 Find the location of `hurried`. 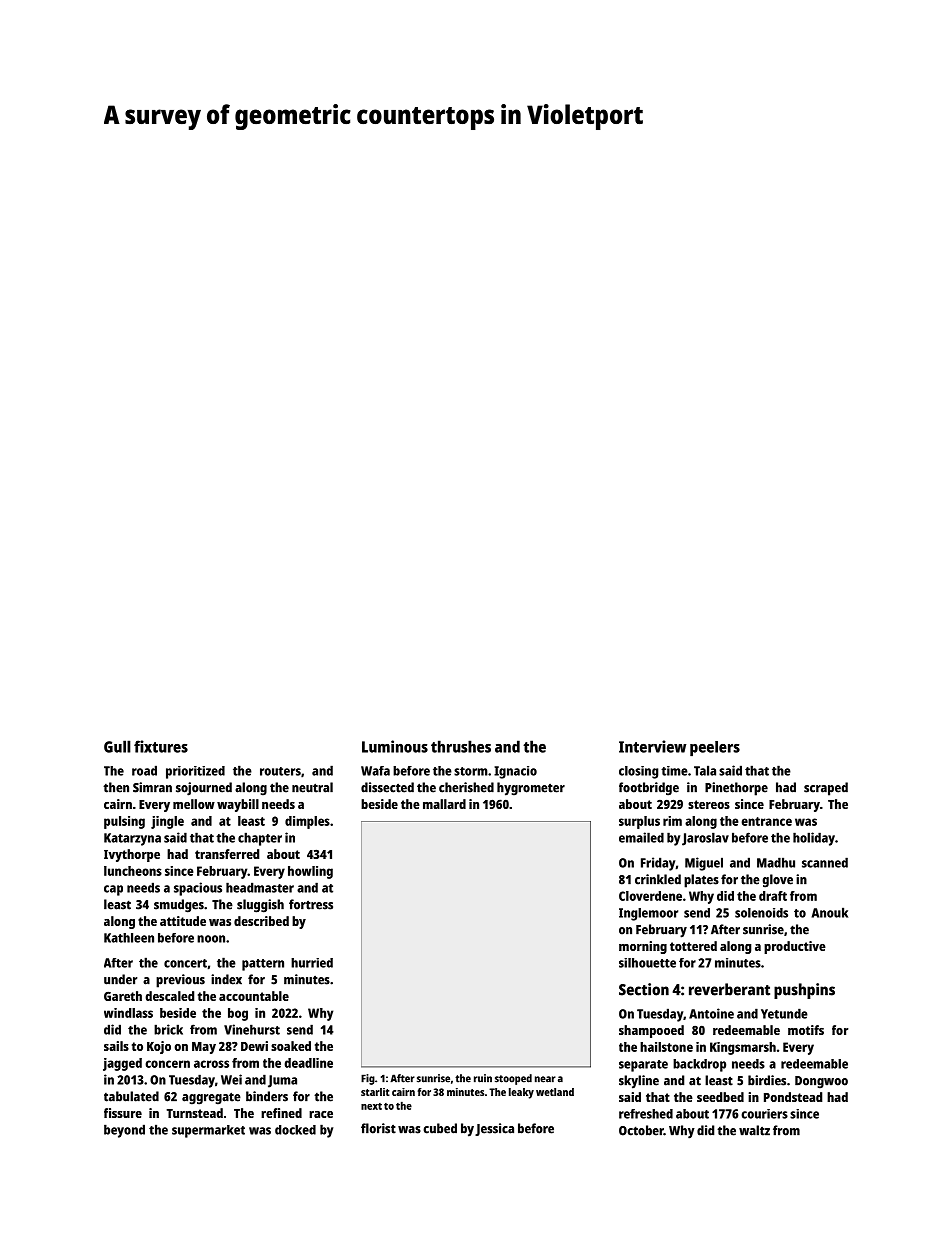

hurried is located at coordinates (312, 963).
